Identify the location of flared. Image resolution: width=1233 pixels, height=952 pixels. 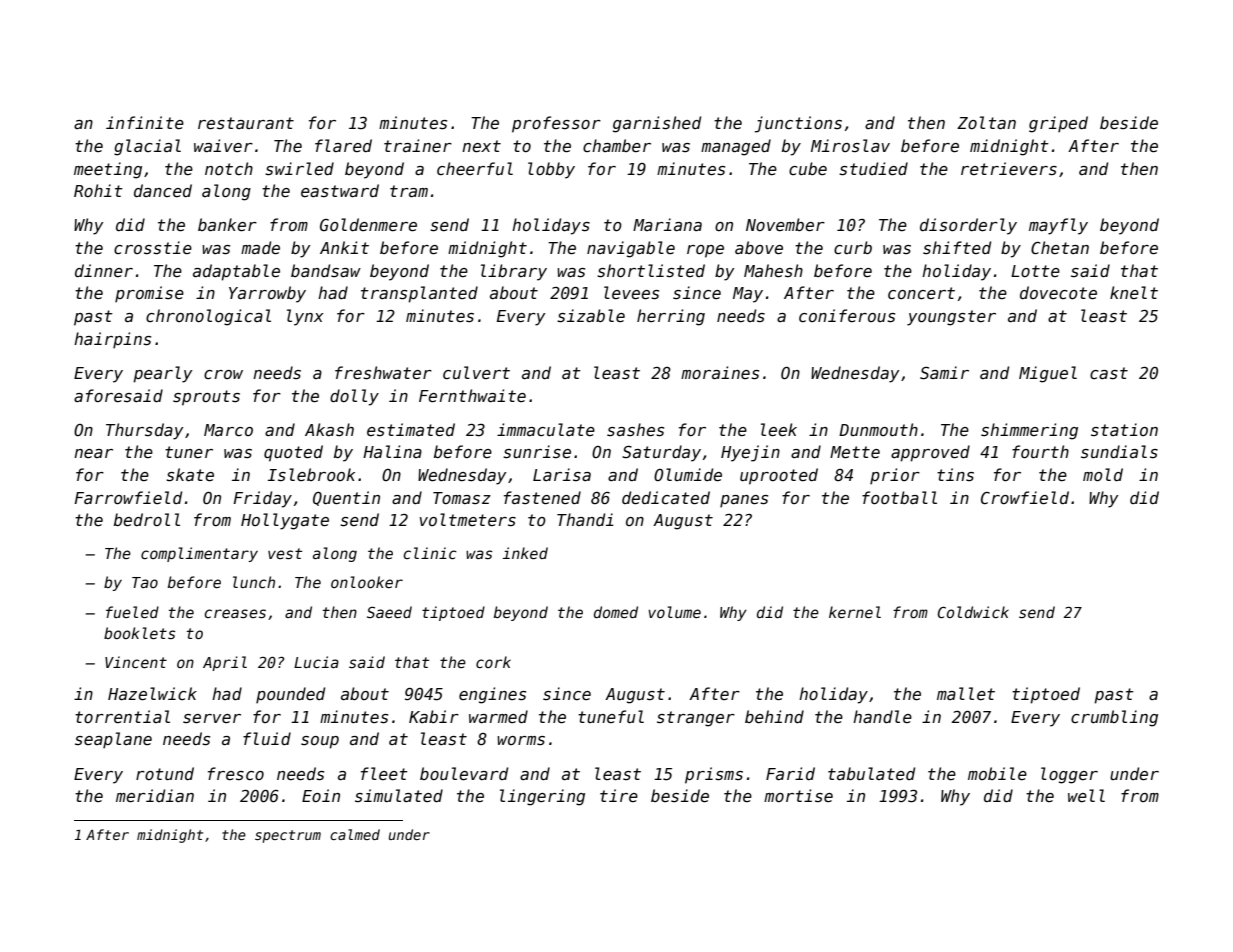
(343, 146).
